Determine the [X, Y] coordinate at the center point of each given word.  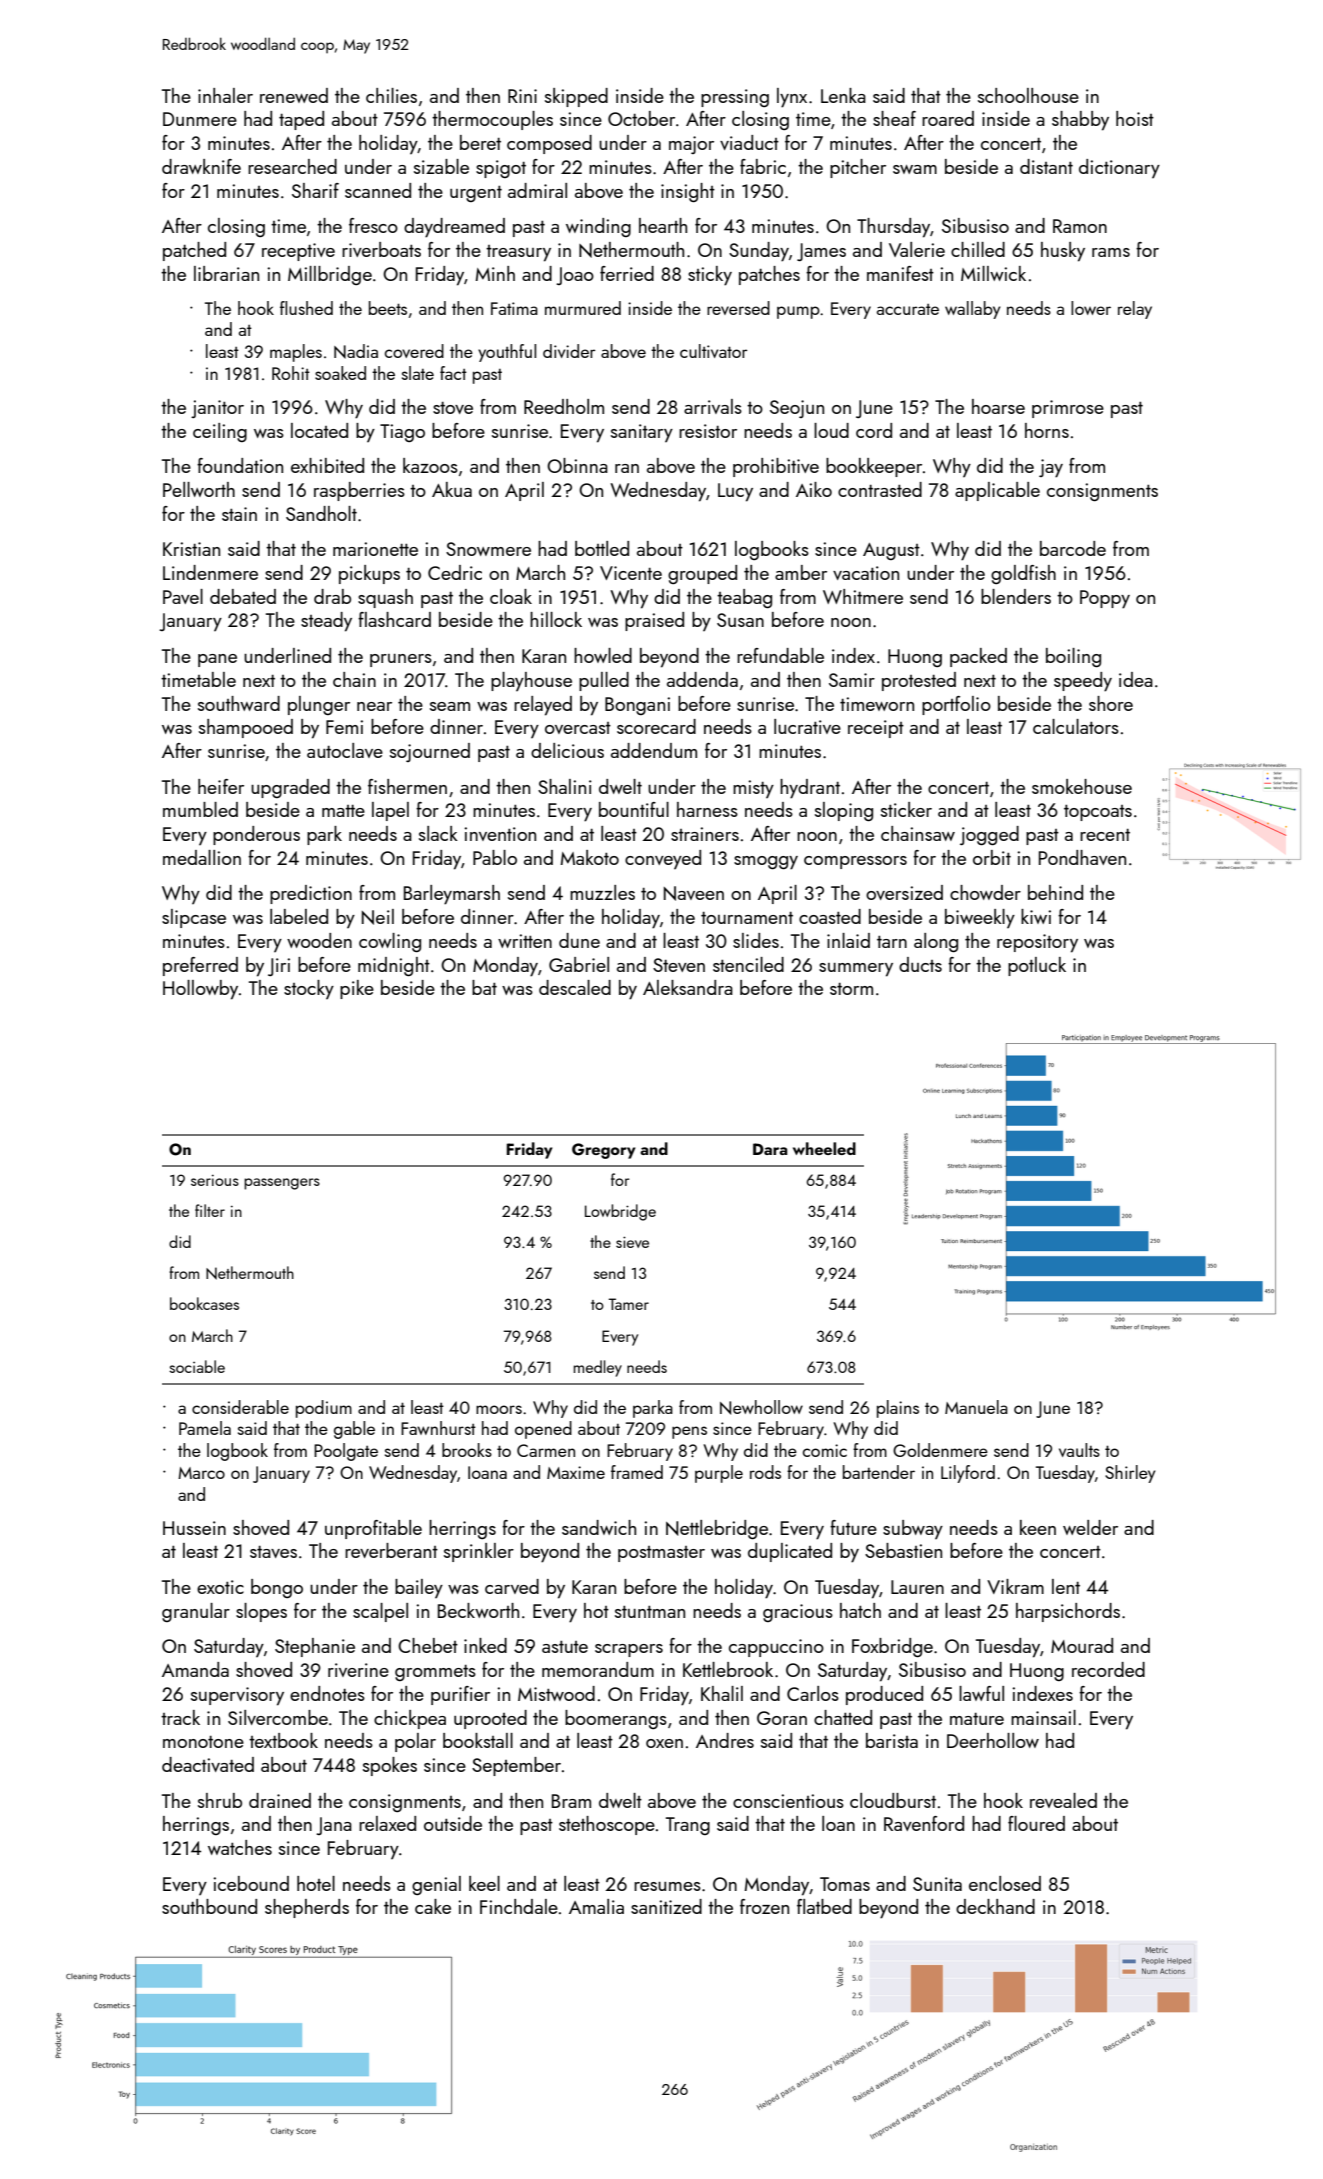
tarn [892, 942]
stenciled [748, 964]
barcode [1073, 548]
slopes [261, 1612]
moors [499, 1409]
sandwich [599, 1527]
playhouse [531, 681]
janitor [217, 409]
